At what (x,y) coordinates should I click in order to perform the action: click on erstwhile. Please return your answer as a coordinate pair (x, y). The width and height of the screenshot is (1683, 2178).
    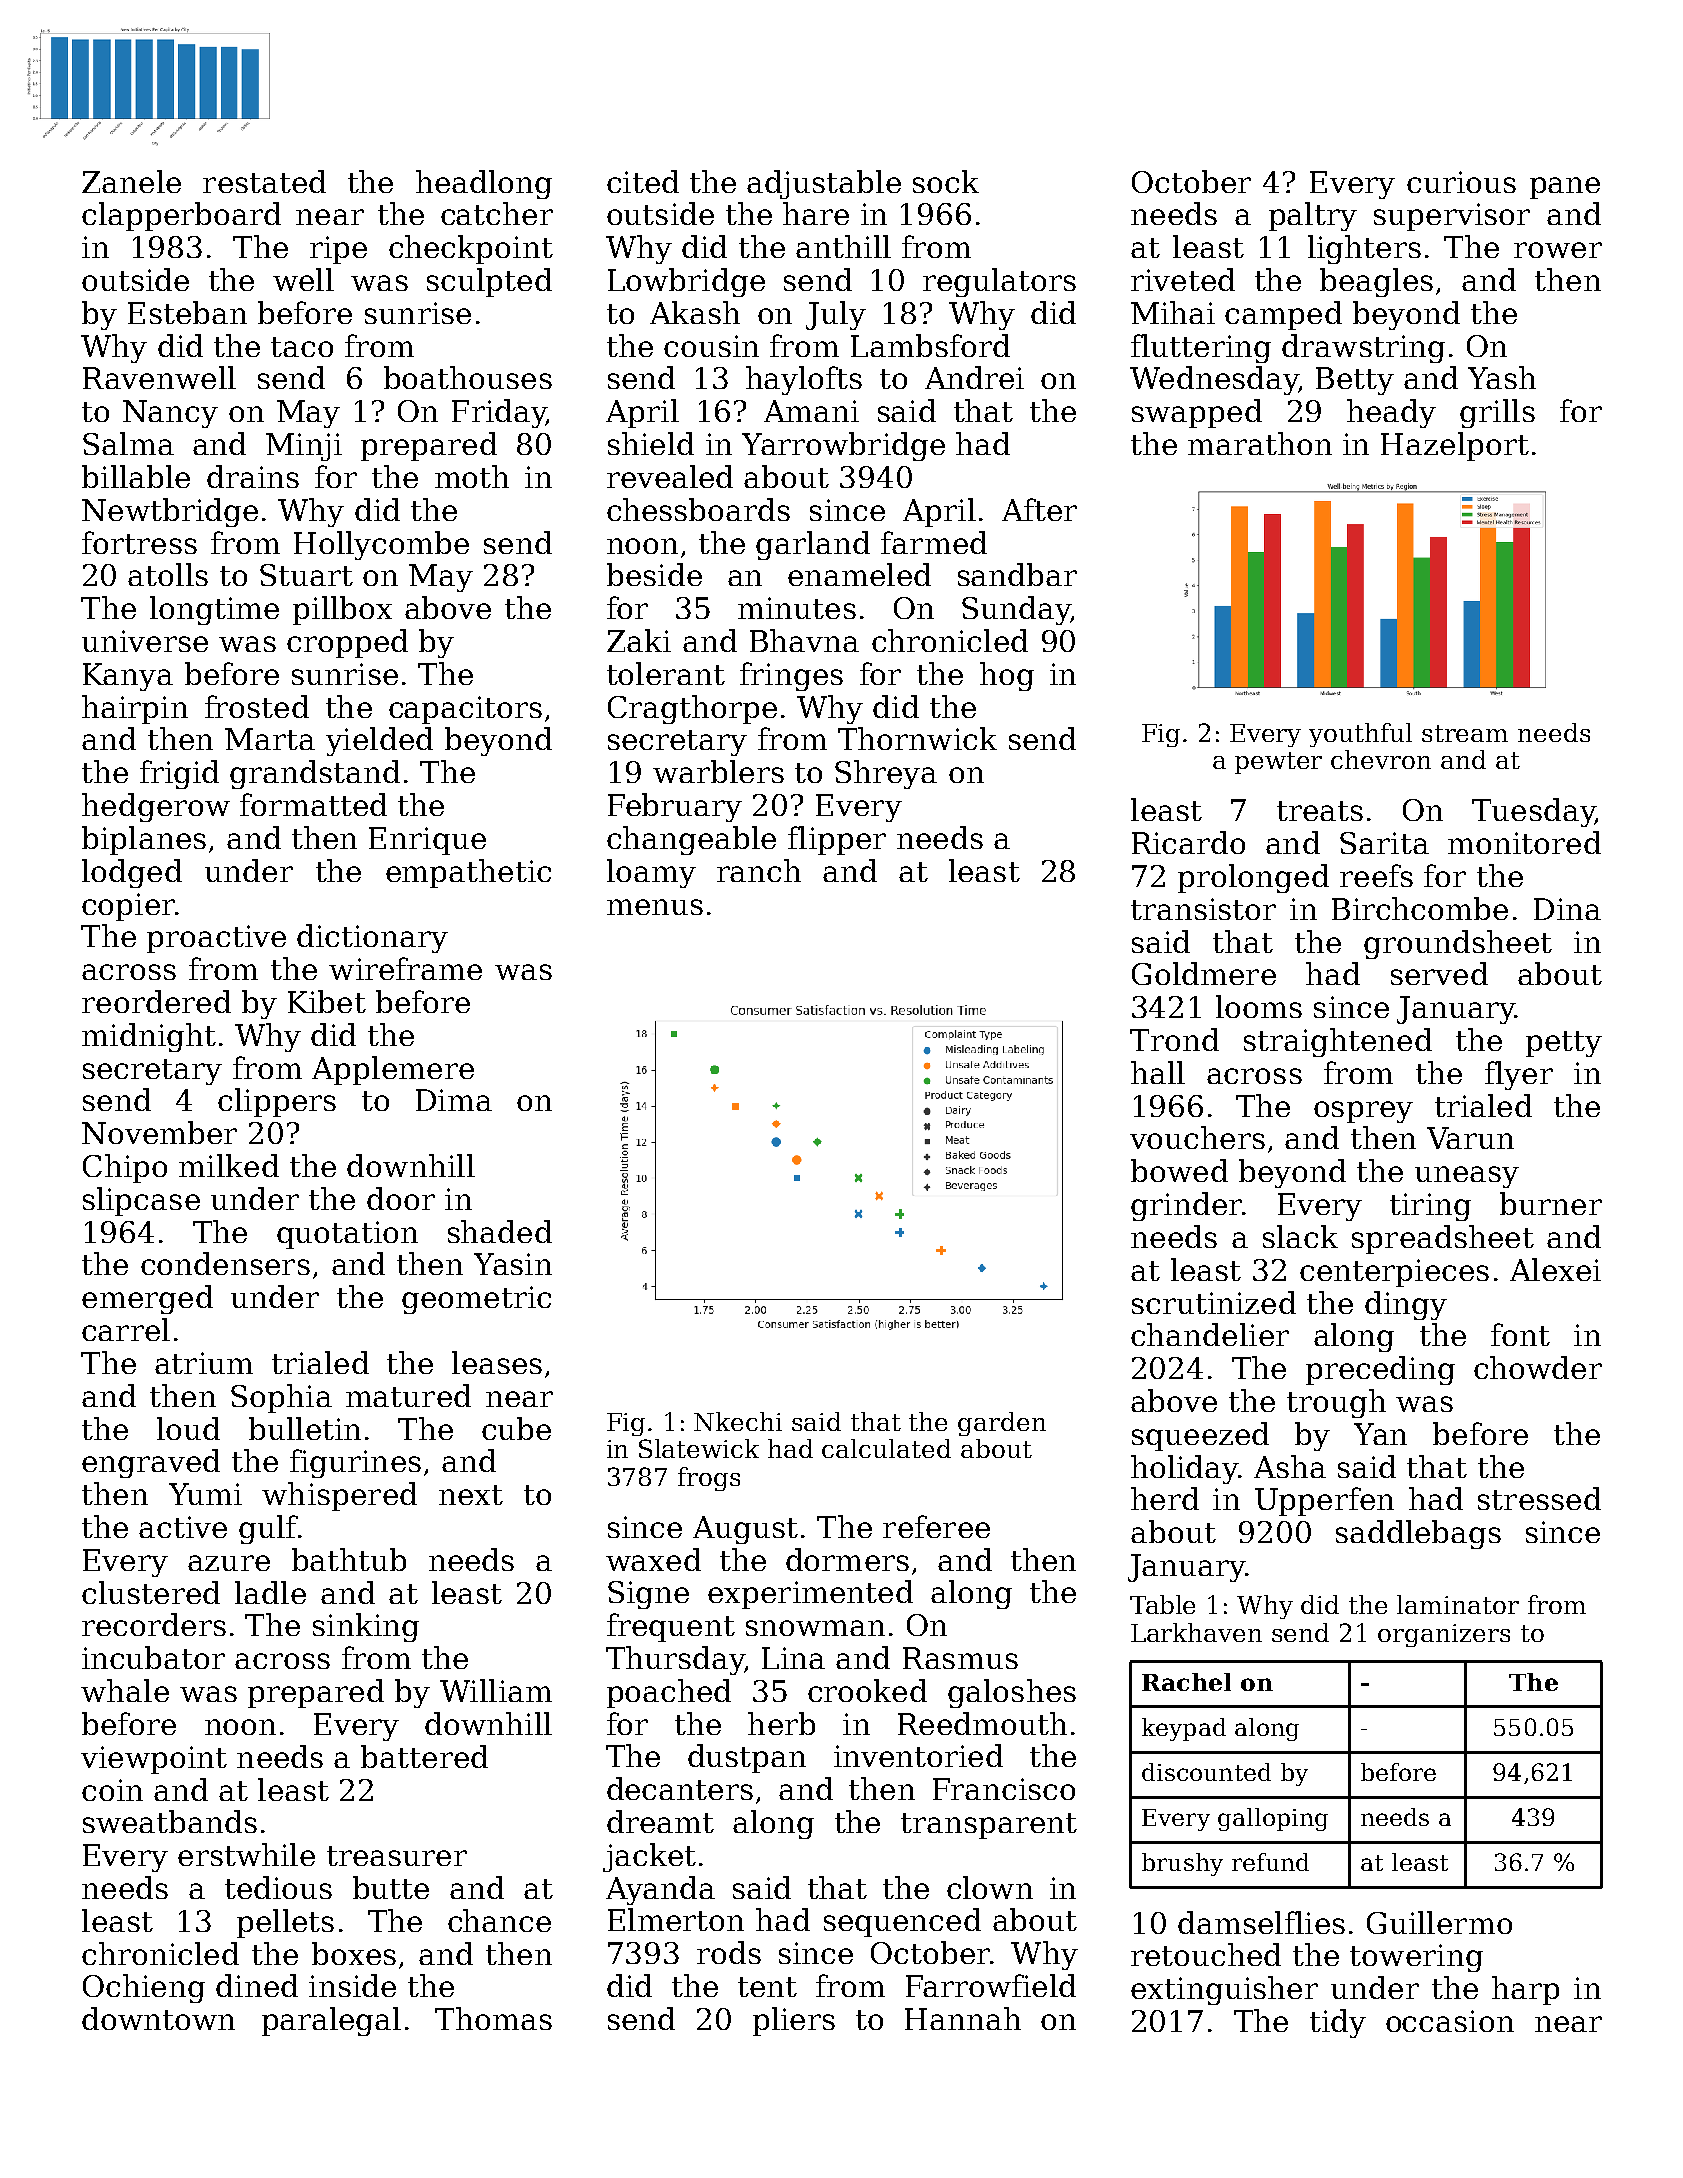
    Looking at the image, I should click on (246, 1854).
